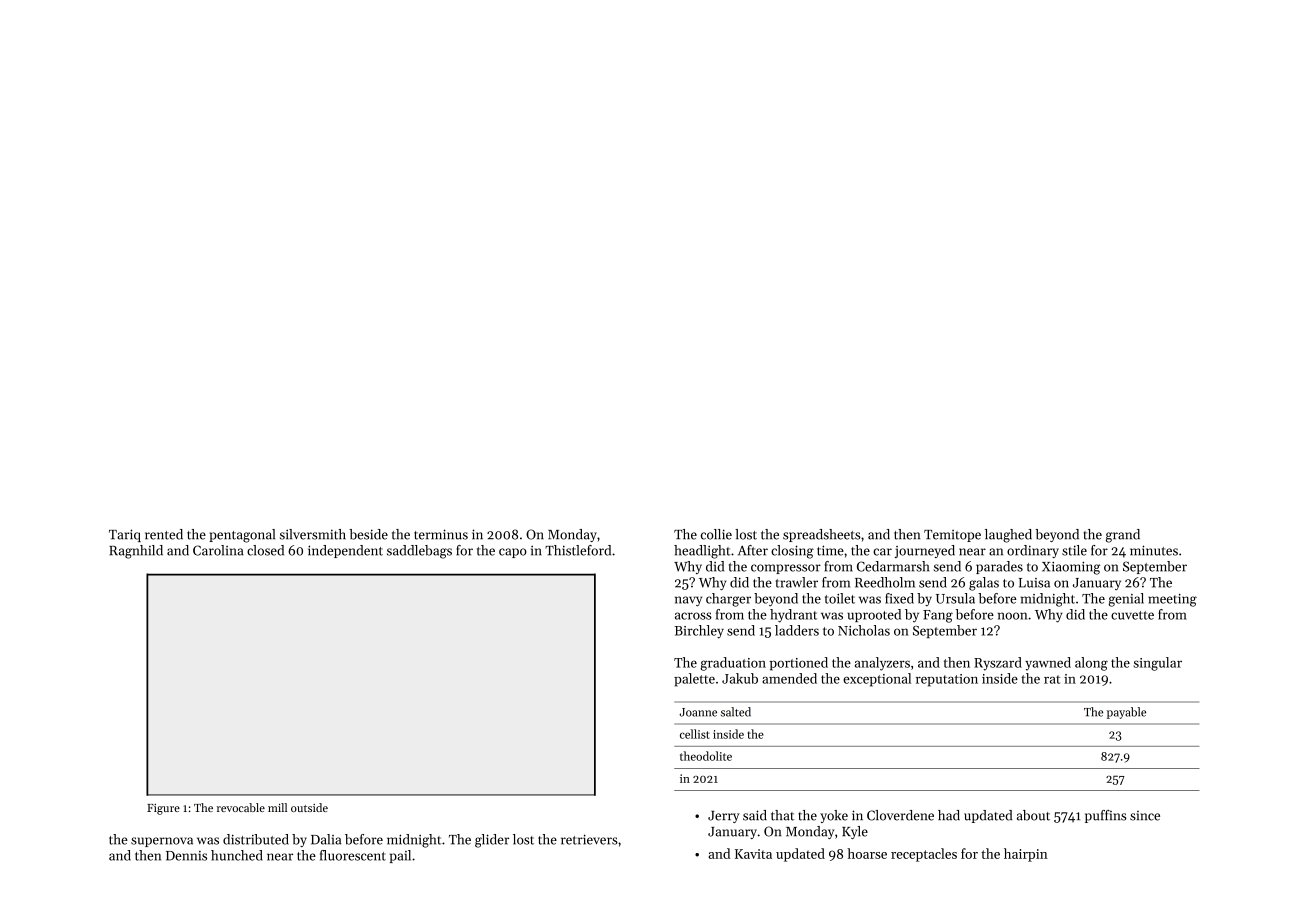 The image size is (1308, 924). I want to click on Jerry, so click(723, 817).
